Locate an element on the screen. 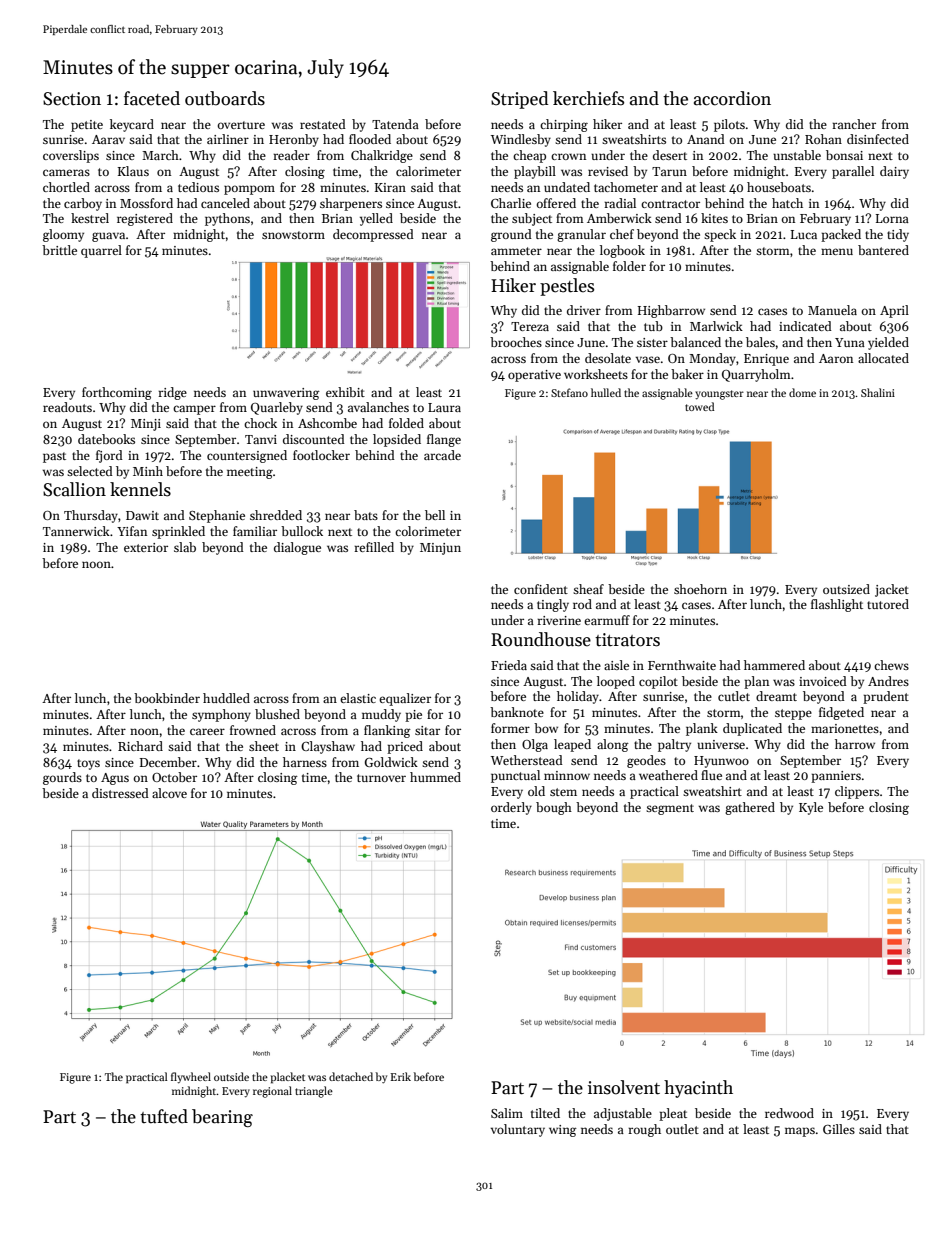 The image size is (952, 1233). gourds is located at coordinates (62, 778).
